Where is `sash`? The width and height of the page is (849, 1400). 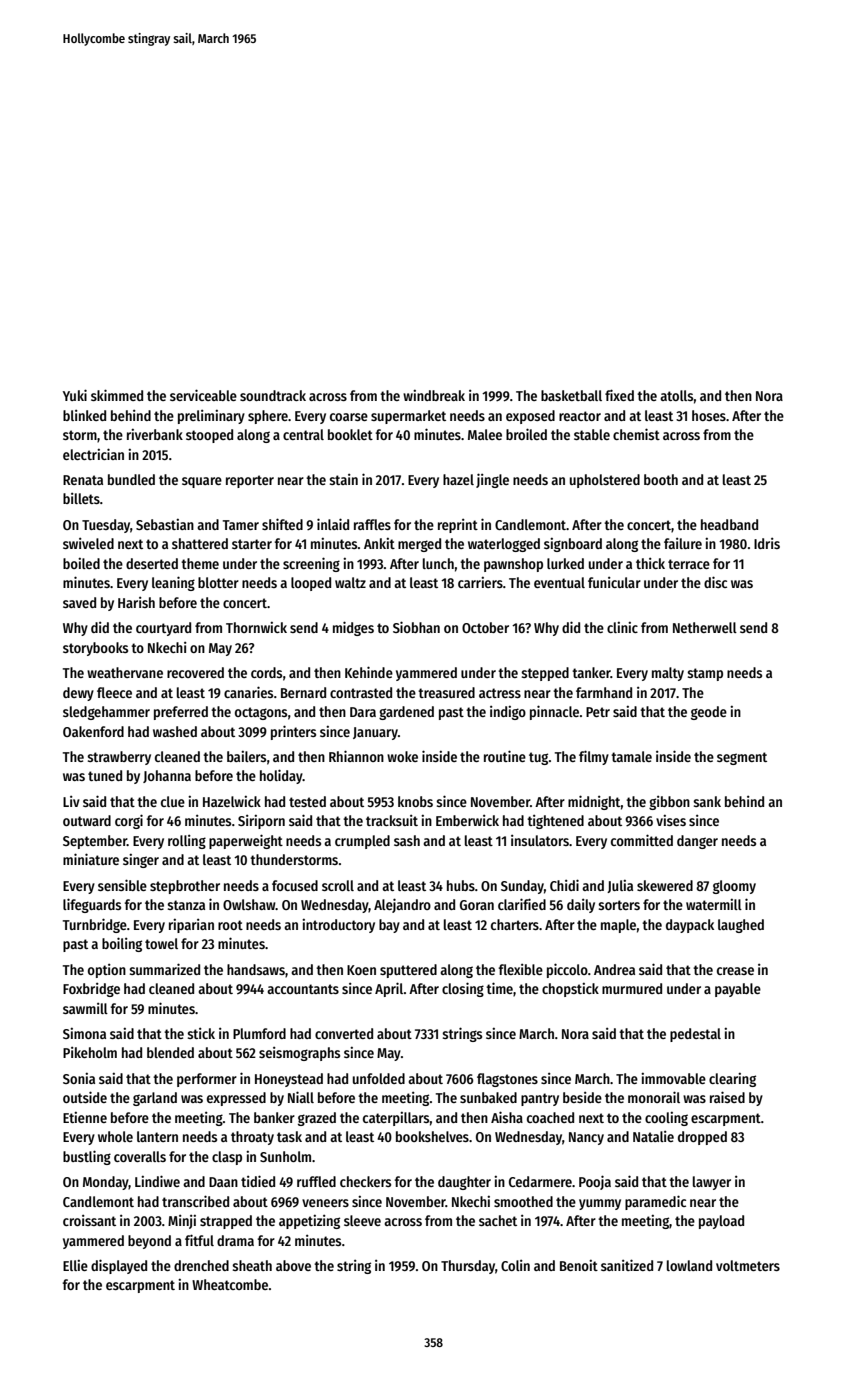
sash is located at coordinates (407, 840).
